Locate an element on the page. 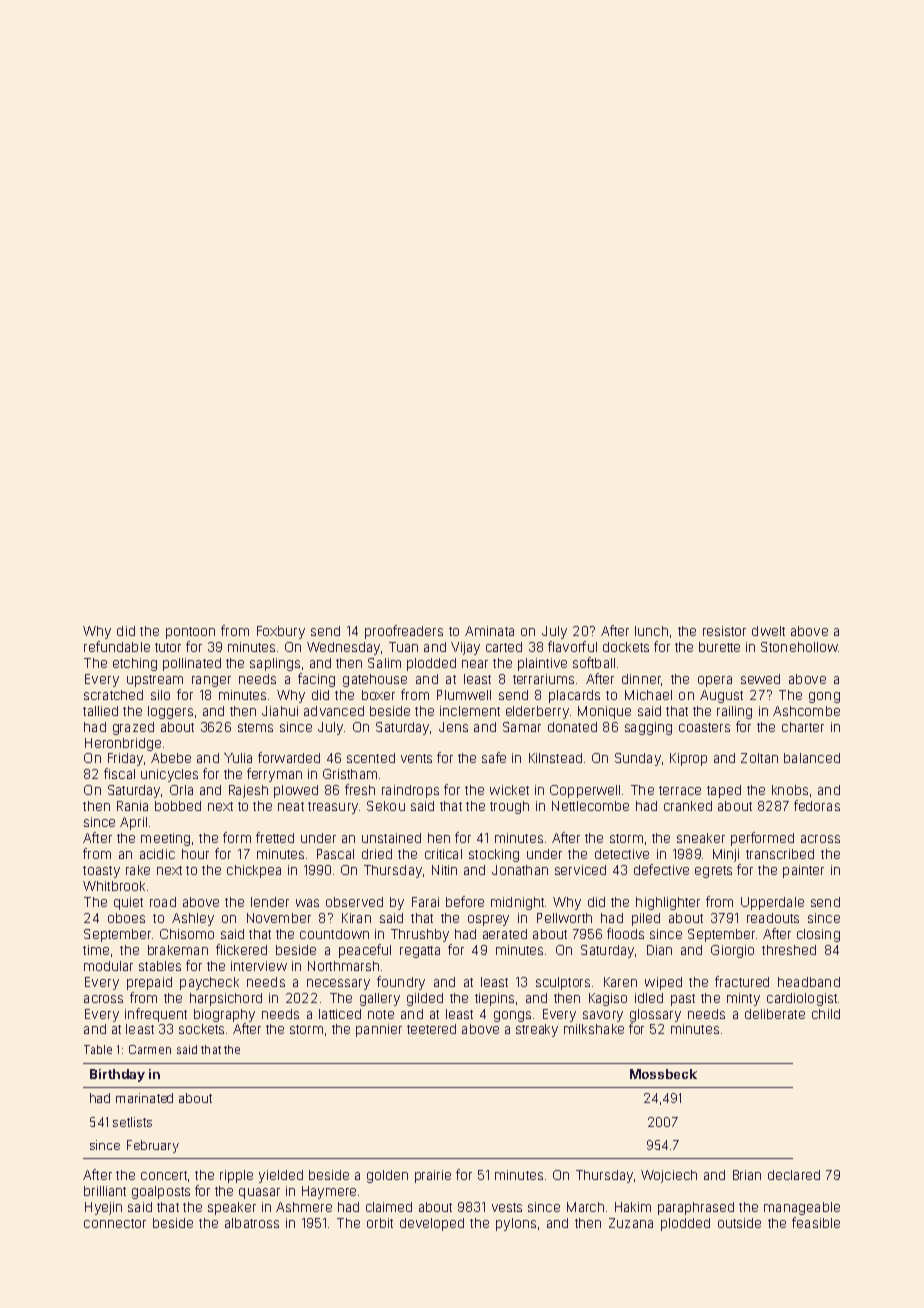  saplings is located at coordinates (275, 664).
